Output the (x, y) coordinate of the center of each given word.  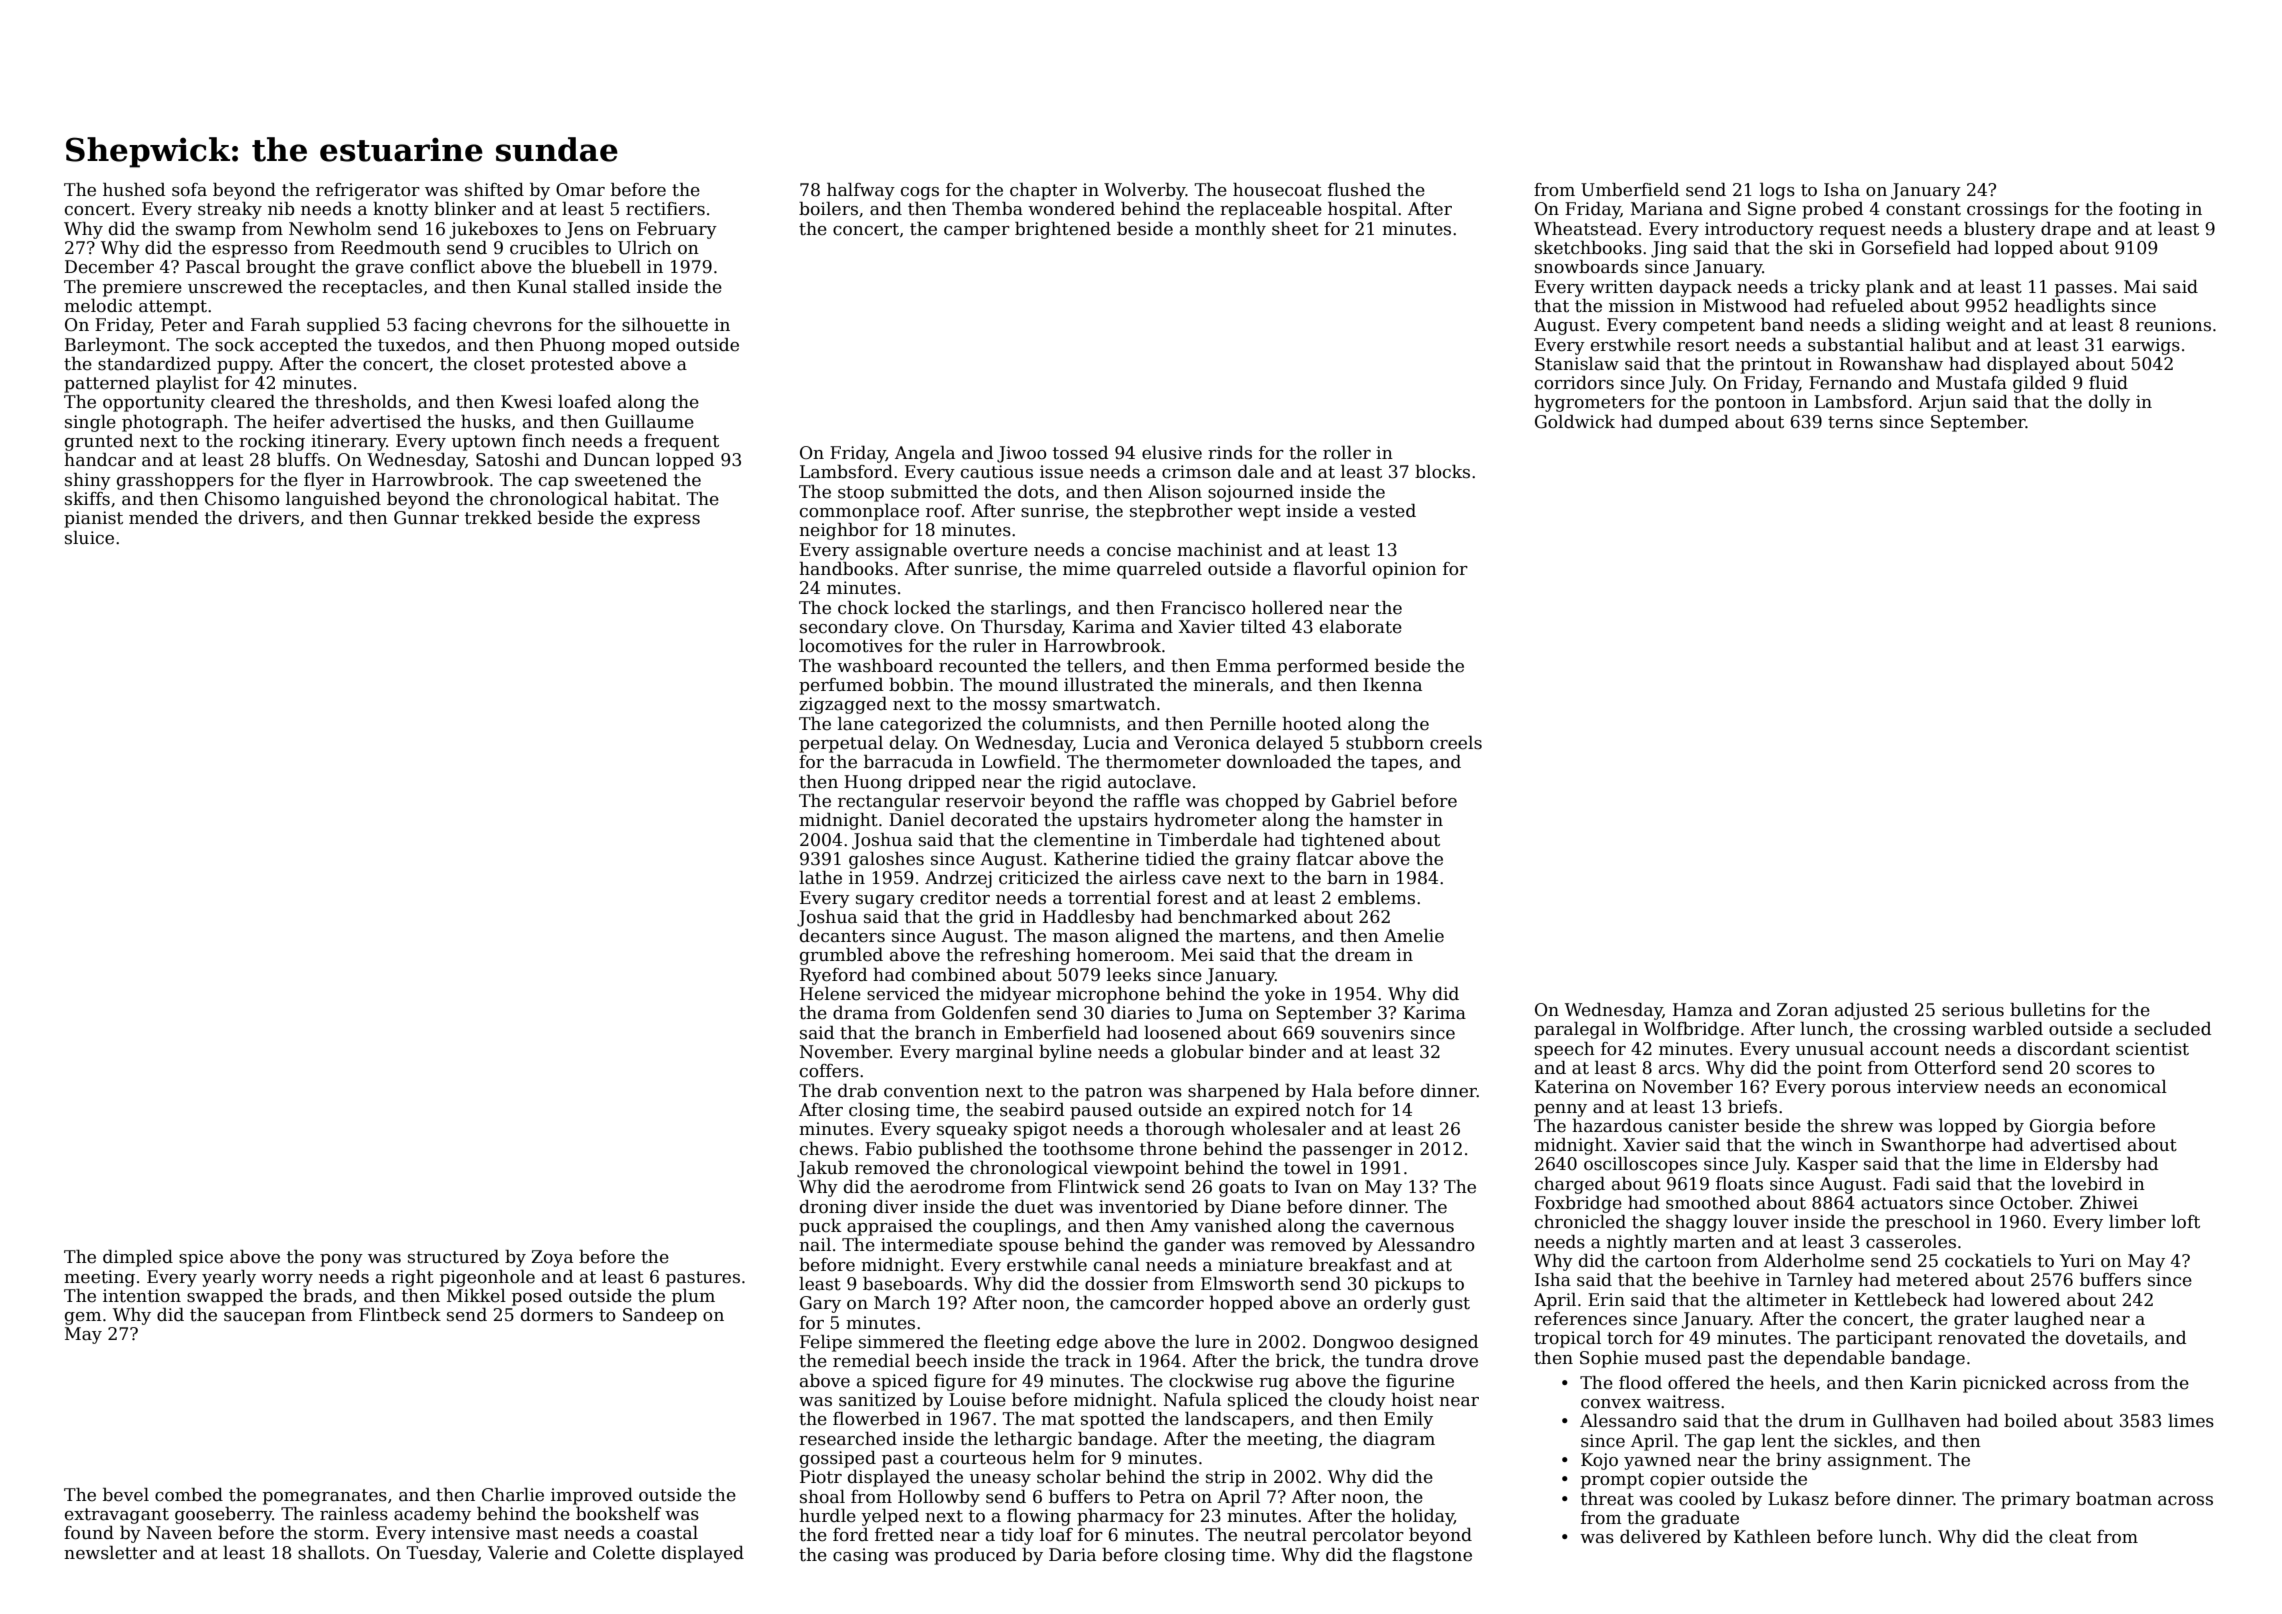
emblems (1376, 898)
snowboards (1586, 267)
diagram (1399, 1440)
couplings (1014, 1227)
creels (1456, 743)
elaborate (1361, 627)
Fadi (1911, 1184)
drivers (269, 518)
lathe (820, 878)
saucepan (265, 1318)
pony (341, 1260)
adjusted (1871, 1011)
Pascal (213, 267)
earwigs (2146, 346)
